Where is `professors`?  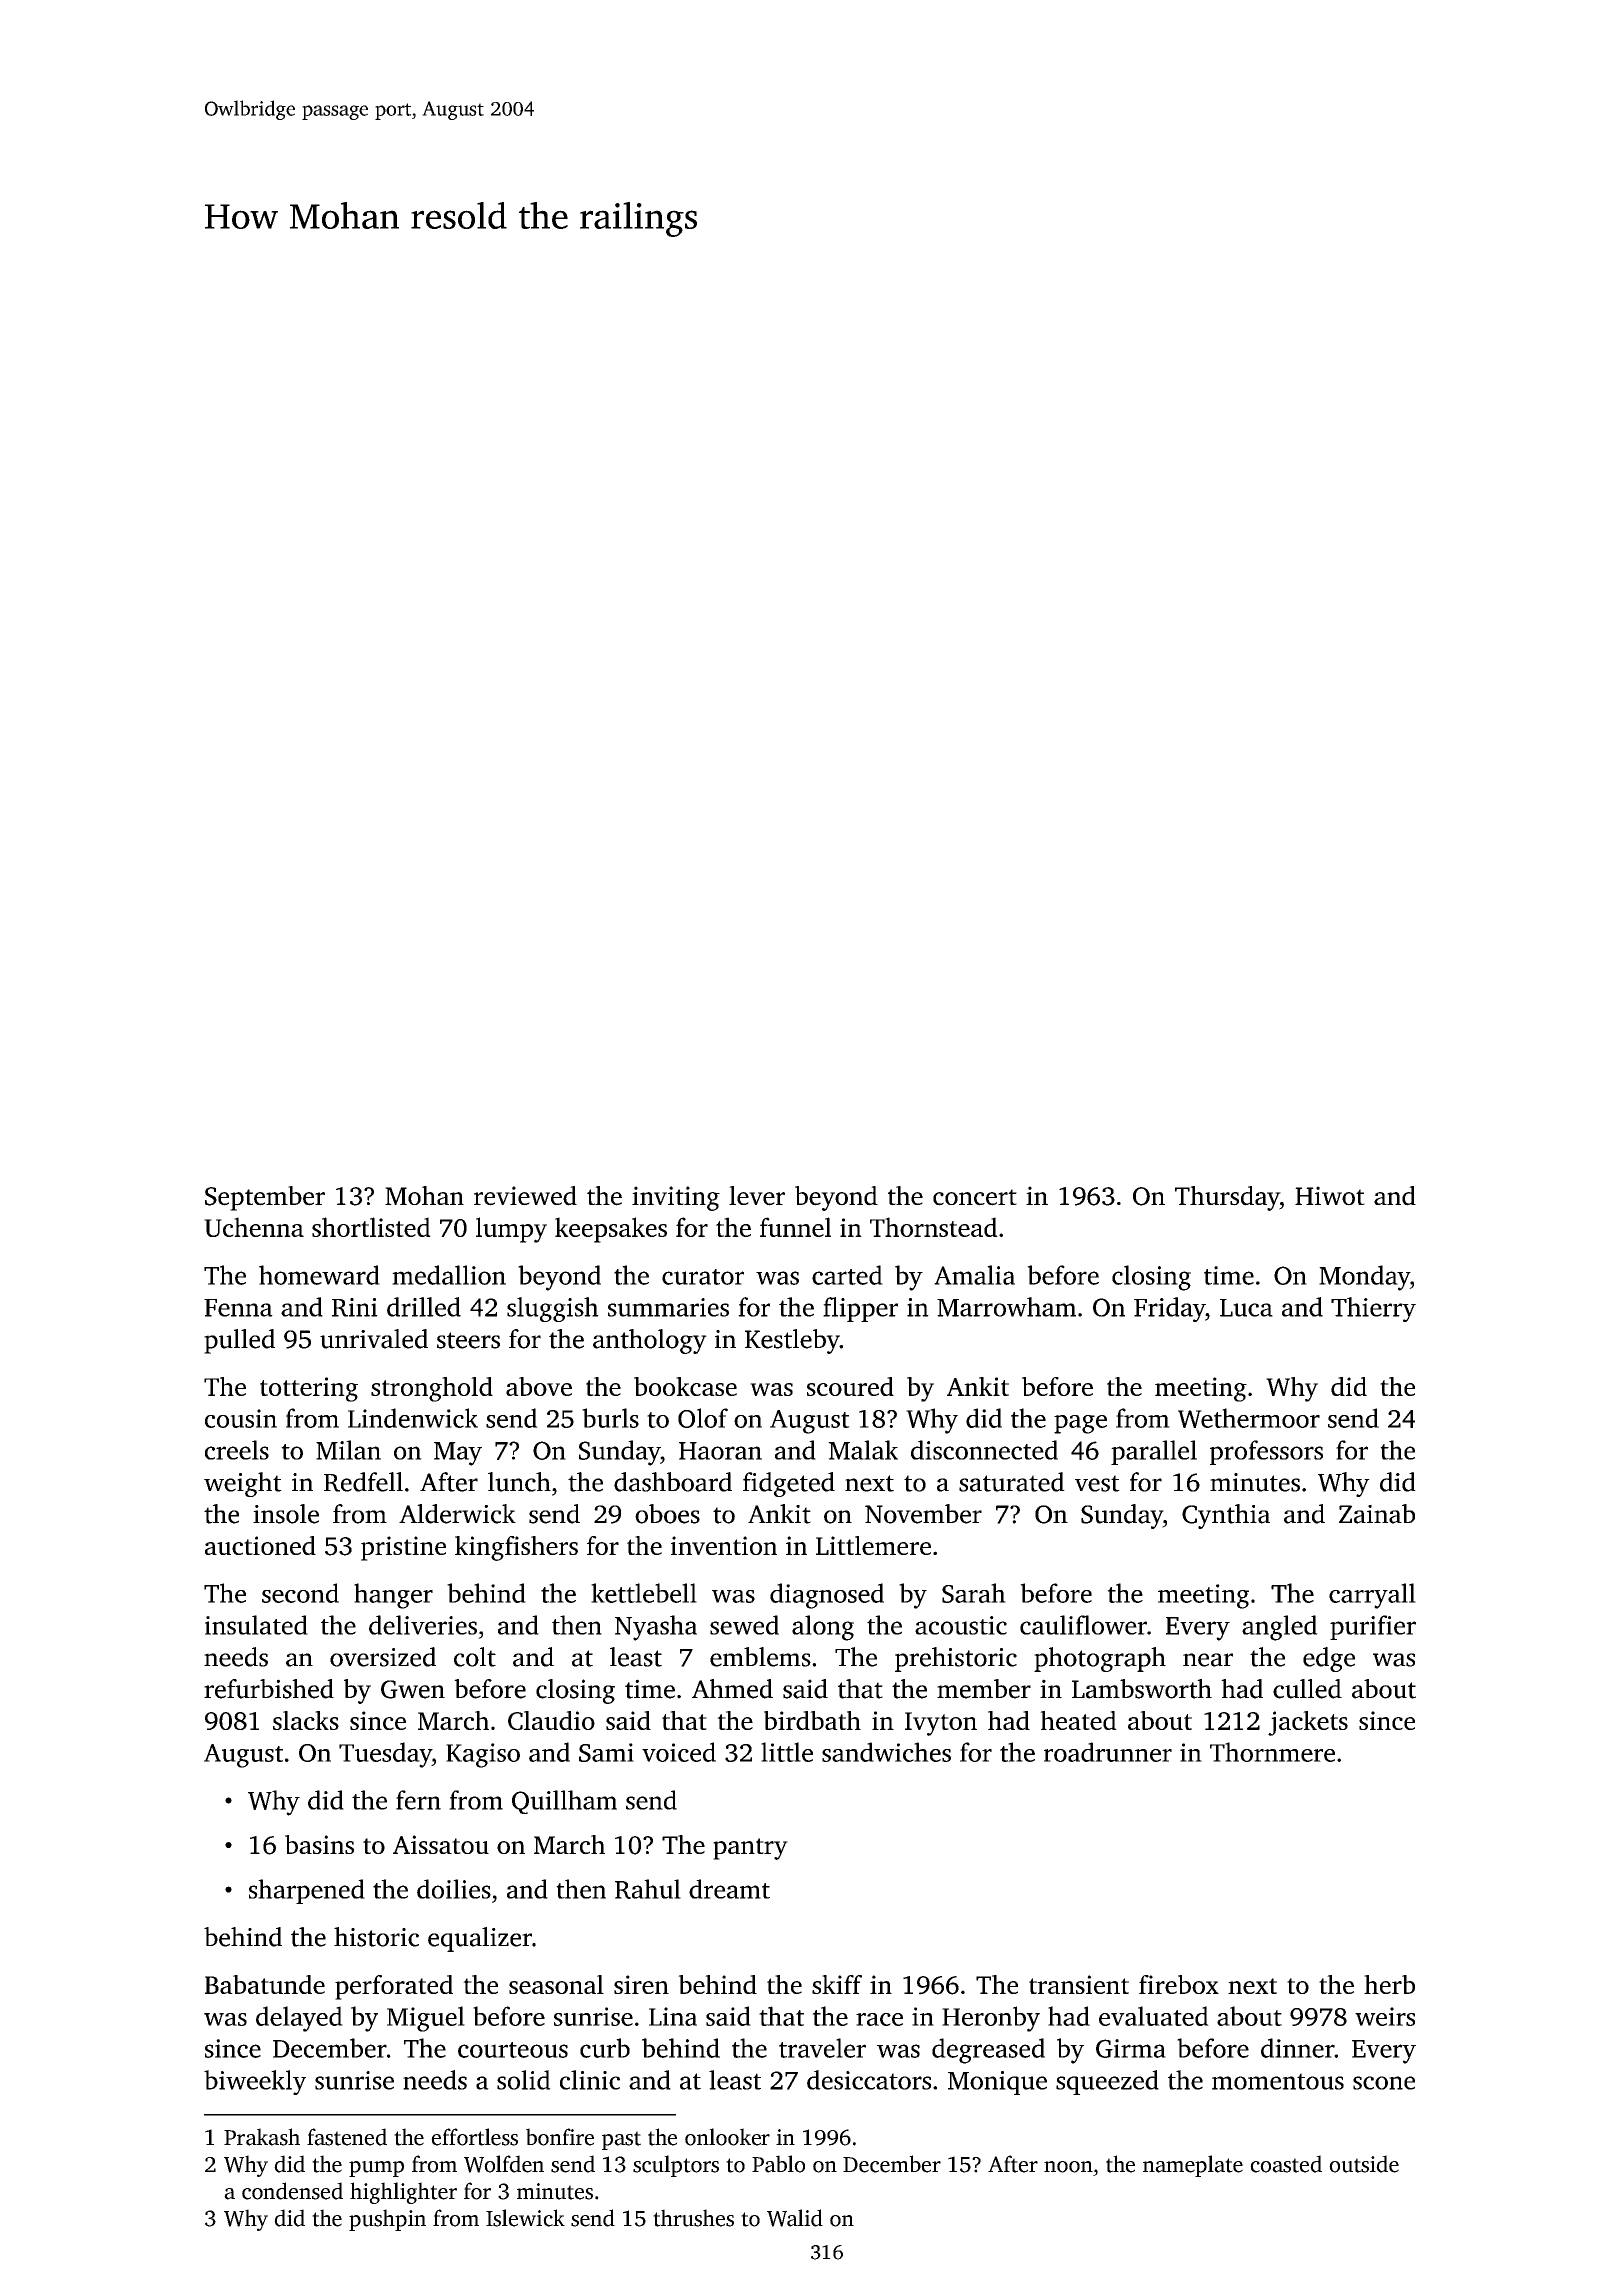
professors is located at coordinates (1266, 1452).
